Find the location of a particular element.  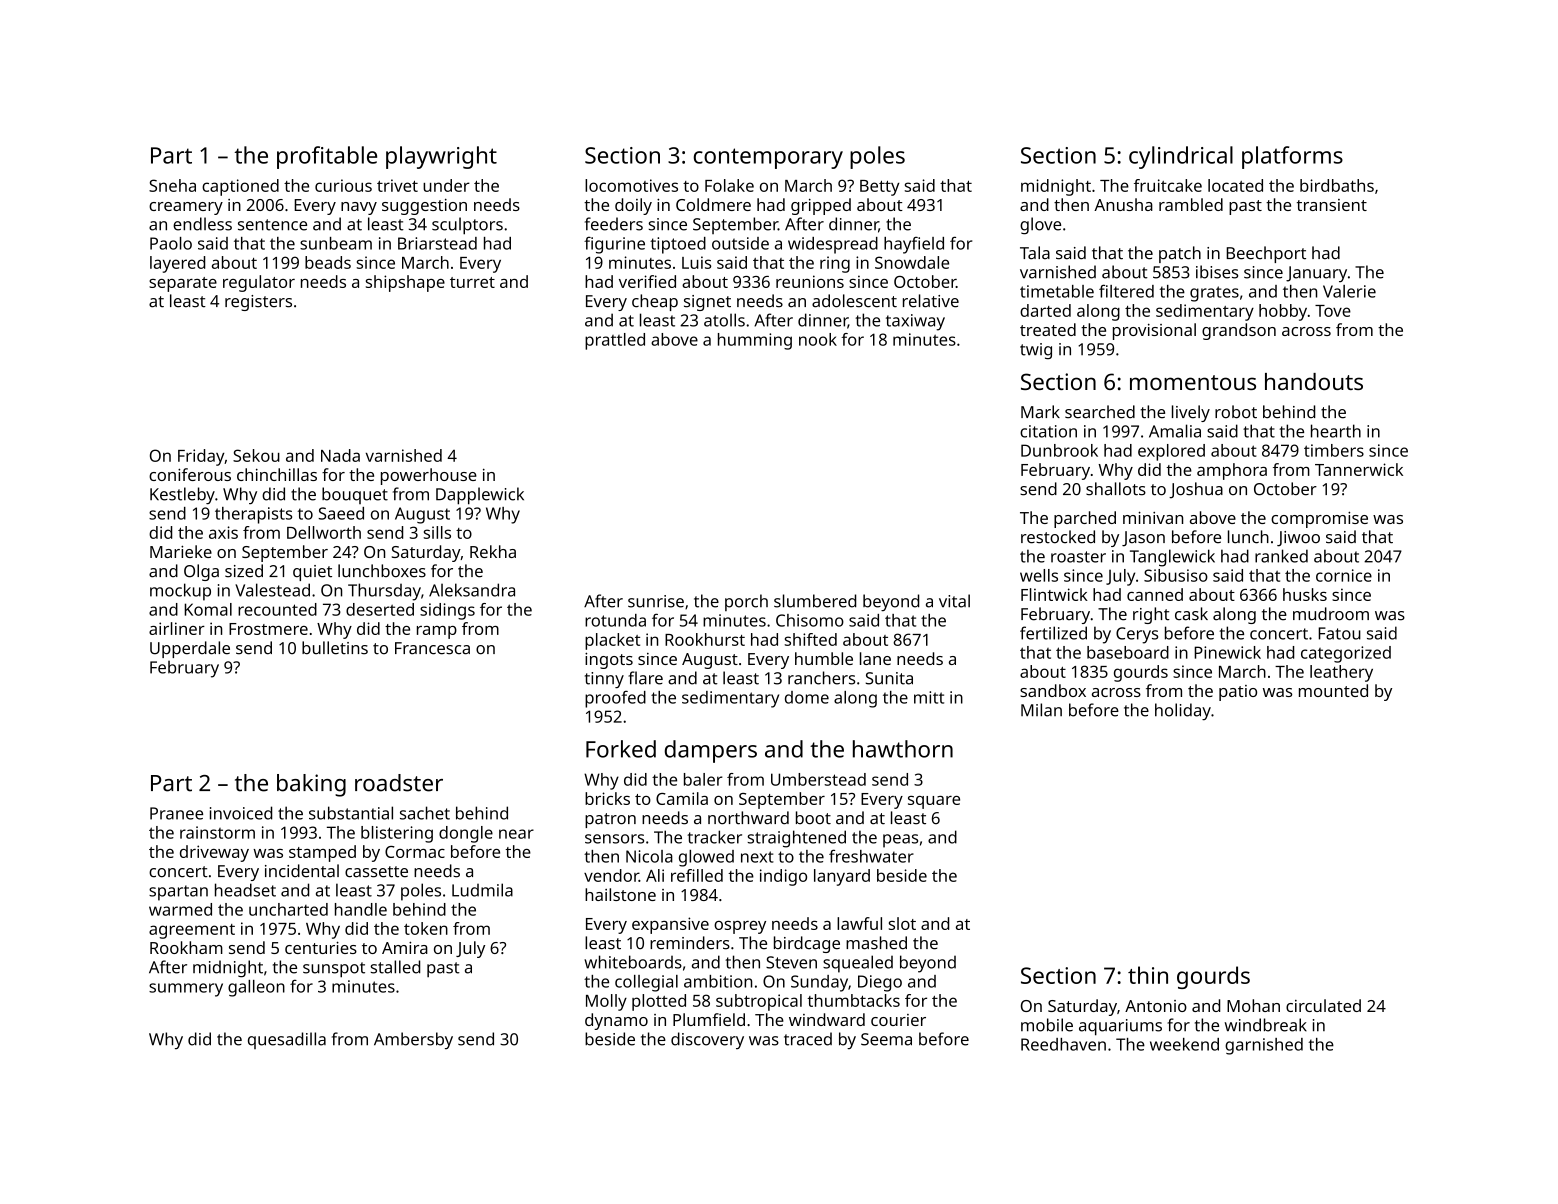

Mark is located at coordinates (1040, 412).
